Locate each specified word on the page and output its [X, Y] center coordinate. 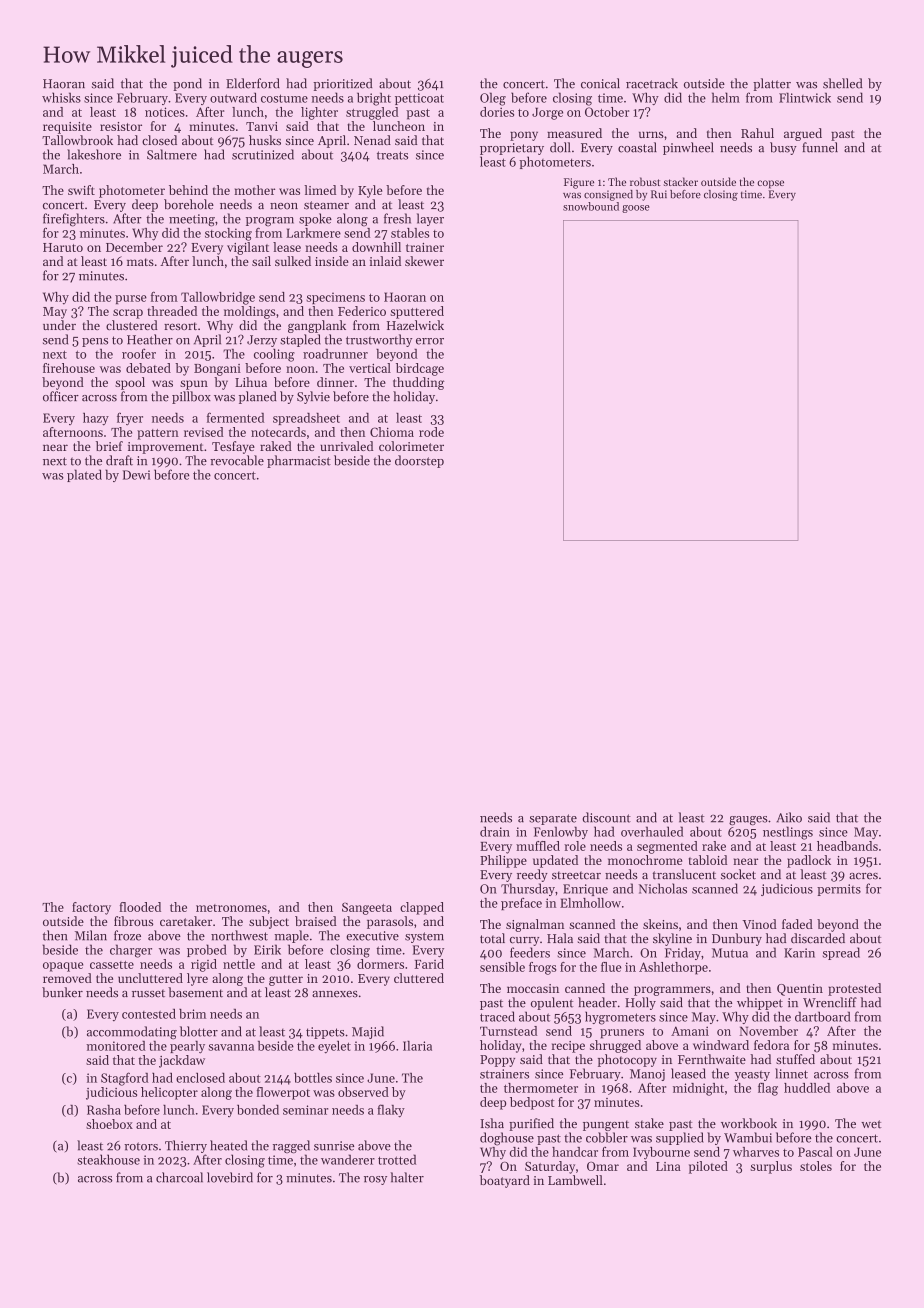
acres [863, 876]
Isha [492, 1123]
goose [636, 209]
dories [497, 112]
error [430, 341]
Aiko [789, 817]
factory [91, 908]
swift [81, 190]
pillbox [191, 397]
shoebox [109, 1124]
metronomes [231, 908]
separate [553, 819]
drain [495, 831]
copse [770, 184]
